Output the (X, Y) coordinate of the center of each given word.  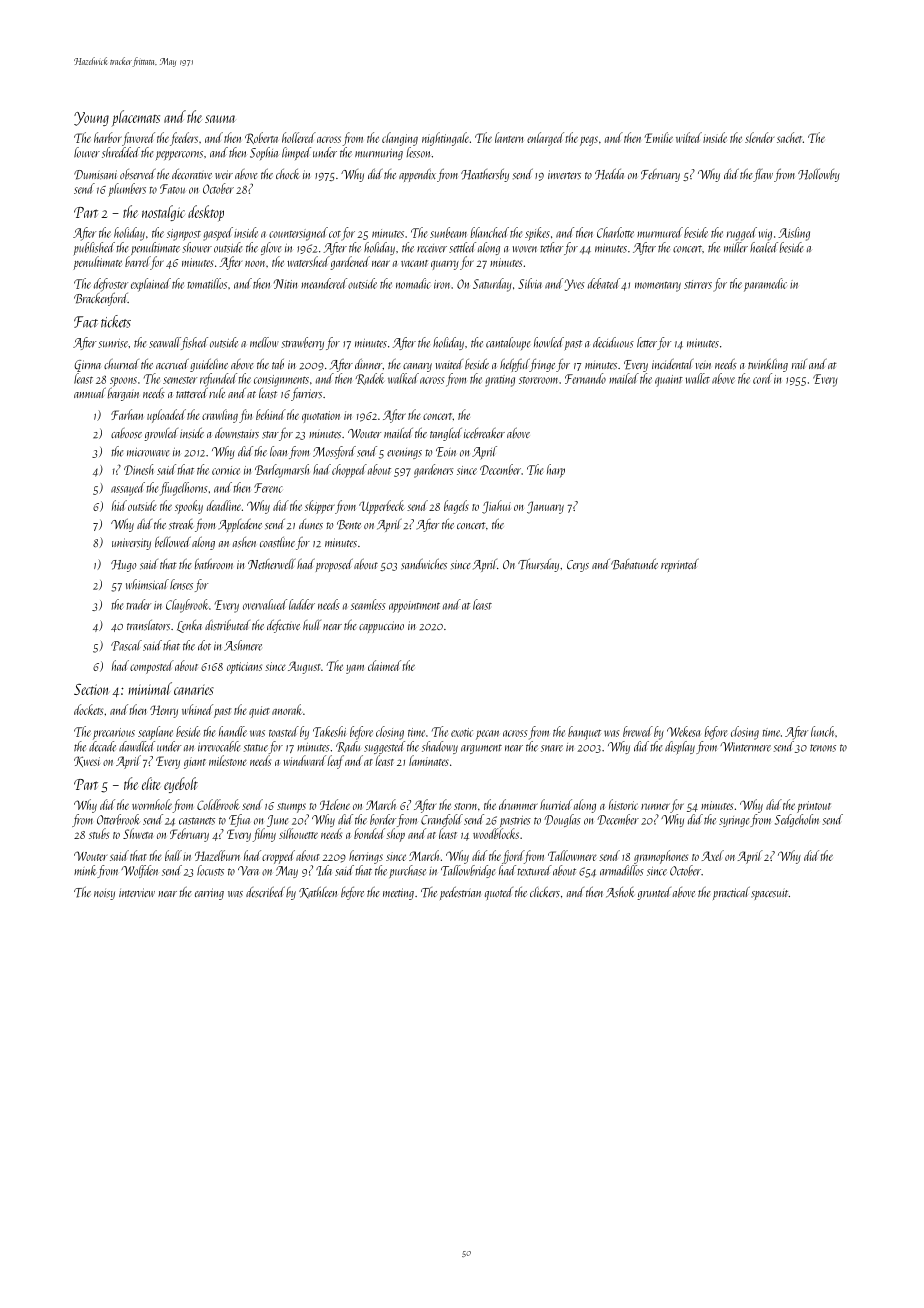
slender (759, 137)
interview (137, 892)
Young (91, 119)
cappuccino (381, 627)
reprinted (680, 565)
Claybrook (187, 606)
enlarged (545, 139)
